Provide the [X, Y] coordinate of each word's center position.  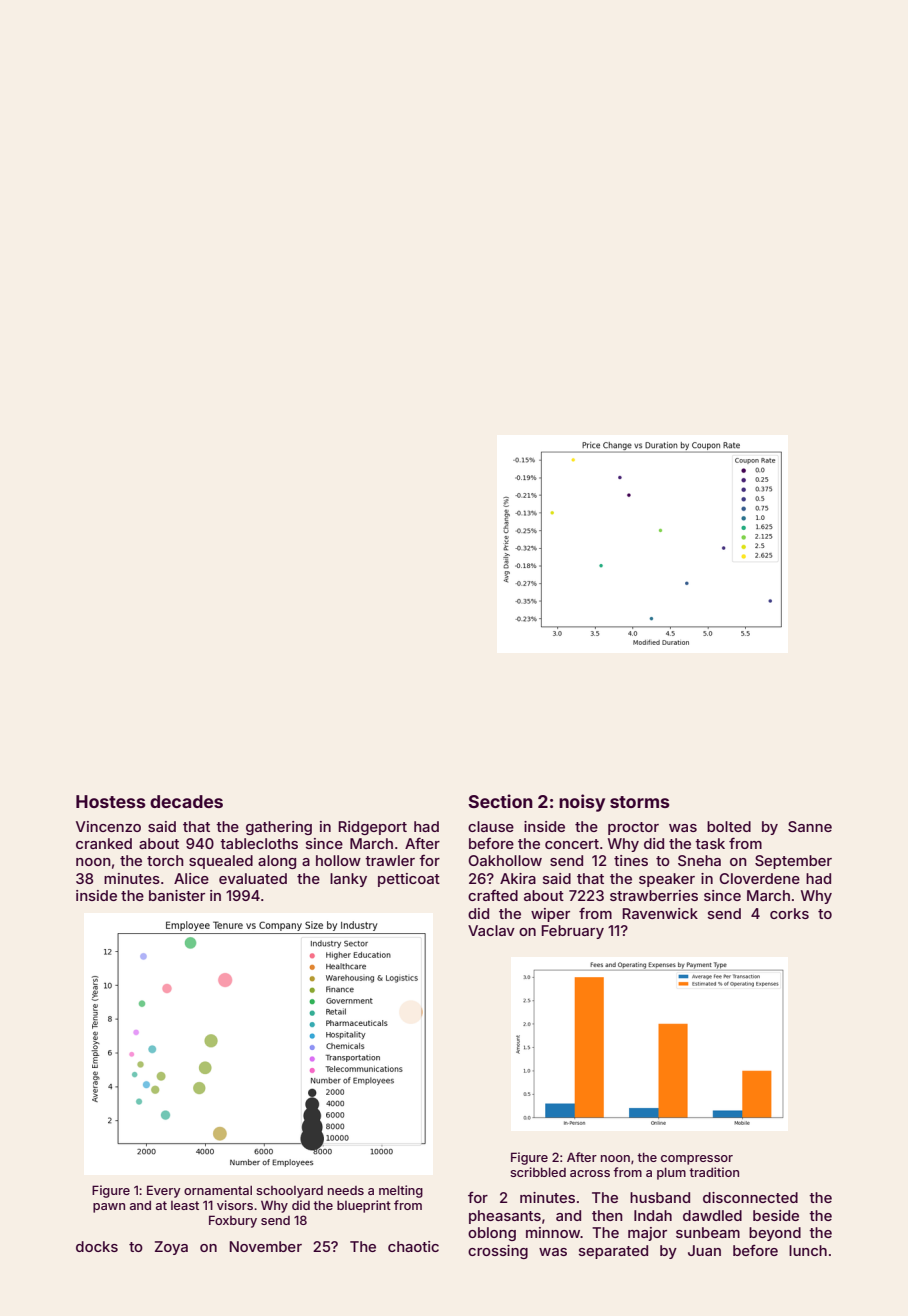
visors [235, 1205]
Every [164, 1191]
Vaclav [491, 930]
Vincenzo [108, 826]
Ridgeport [372, 828]
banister [177, 895]
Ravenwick [660, 913]
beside [776, 1215]
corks [789, 913]
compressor [697, 1160]
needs [346, 1190]
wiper [550, 915]
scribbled [538, 1172]
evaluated [253, 878]
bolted [729, 826]
